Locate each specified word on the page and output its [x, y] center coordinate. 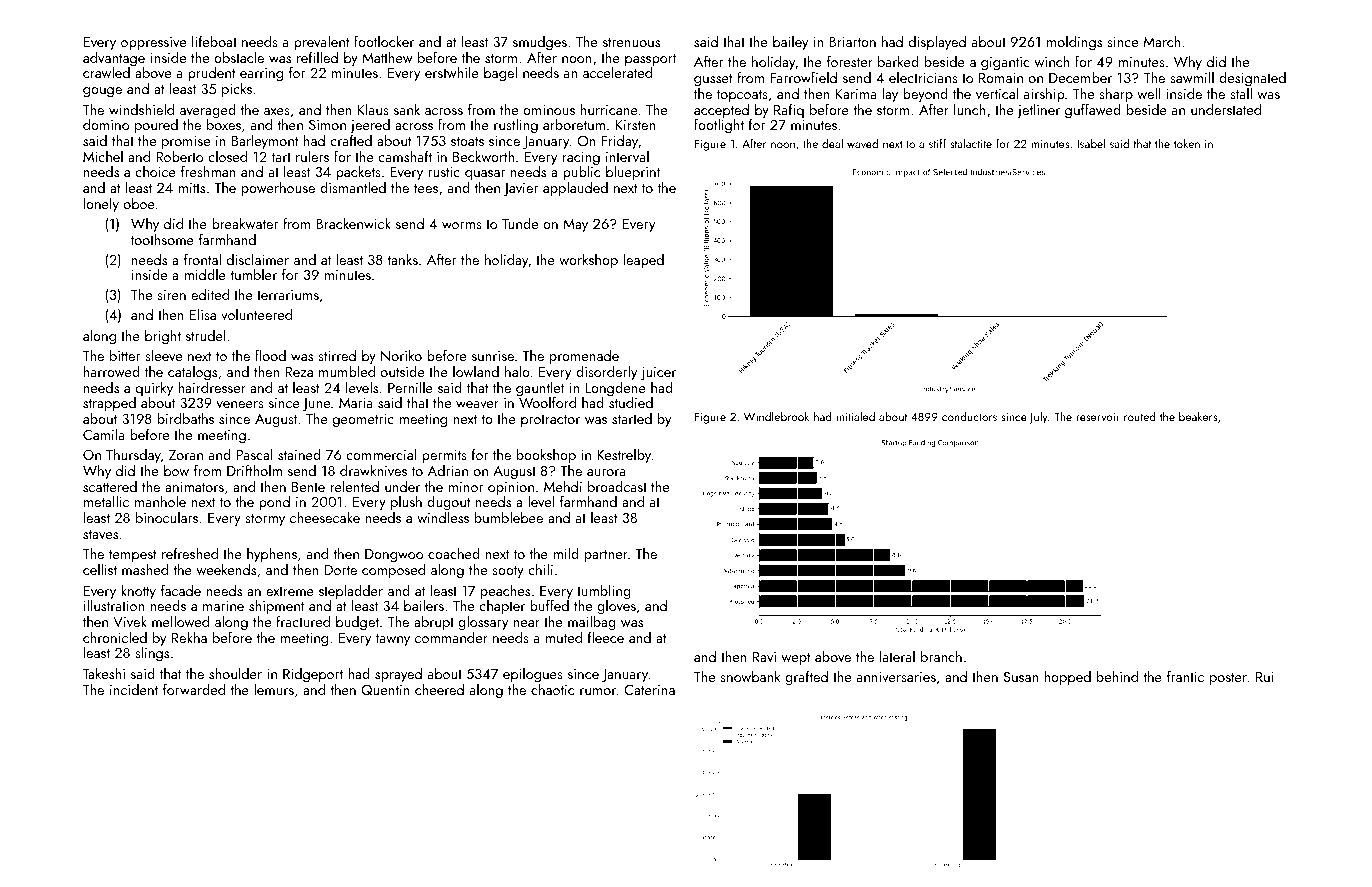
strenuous [631, 42]
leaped [643, 260]
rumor [598, 691]
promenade [584, 357]
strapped [109, 405]
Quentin [385, 689]
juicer [658, 373]
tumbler [253, 274]
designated [1252, 79]
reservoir [1098, 416]
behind [1117, 676]
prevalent [322, 42]
